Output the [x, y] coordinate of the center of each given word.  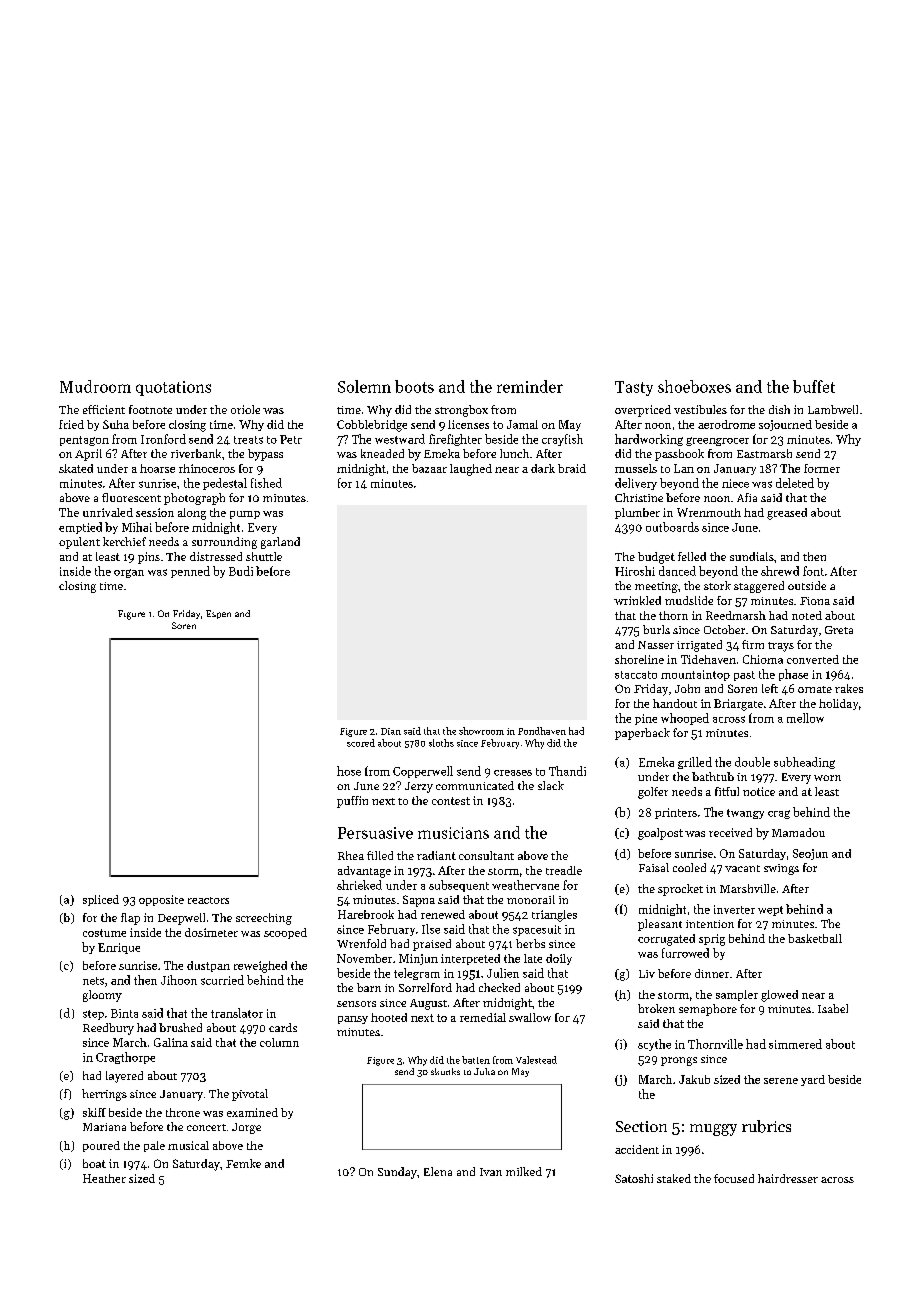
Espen [218, 614]
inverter [734, 909]
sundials [752, 556]
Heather [104, 1178]
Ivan [491, 1172]
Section [641, 1126]
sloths [441, 743]
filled [380, 855]
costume [104, 933]
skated [76, 468]
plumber [637, 513]
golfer [653, 793]
